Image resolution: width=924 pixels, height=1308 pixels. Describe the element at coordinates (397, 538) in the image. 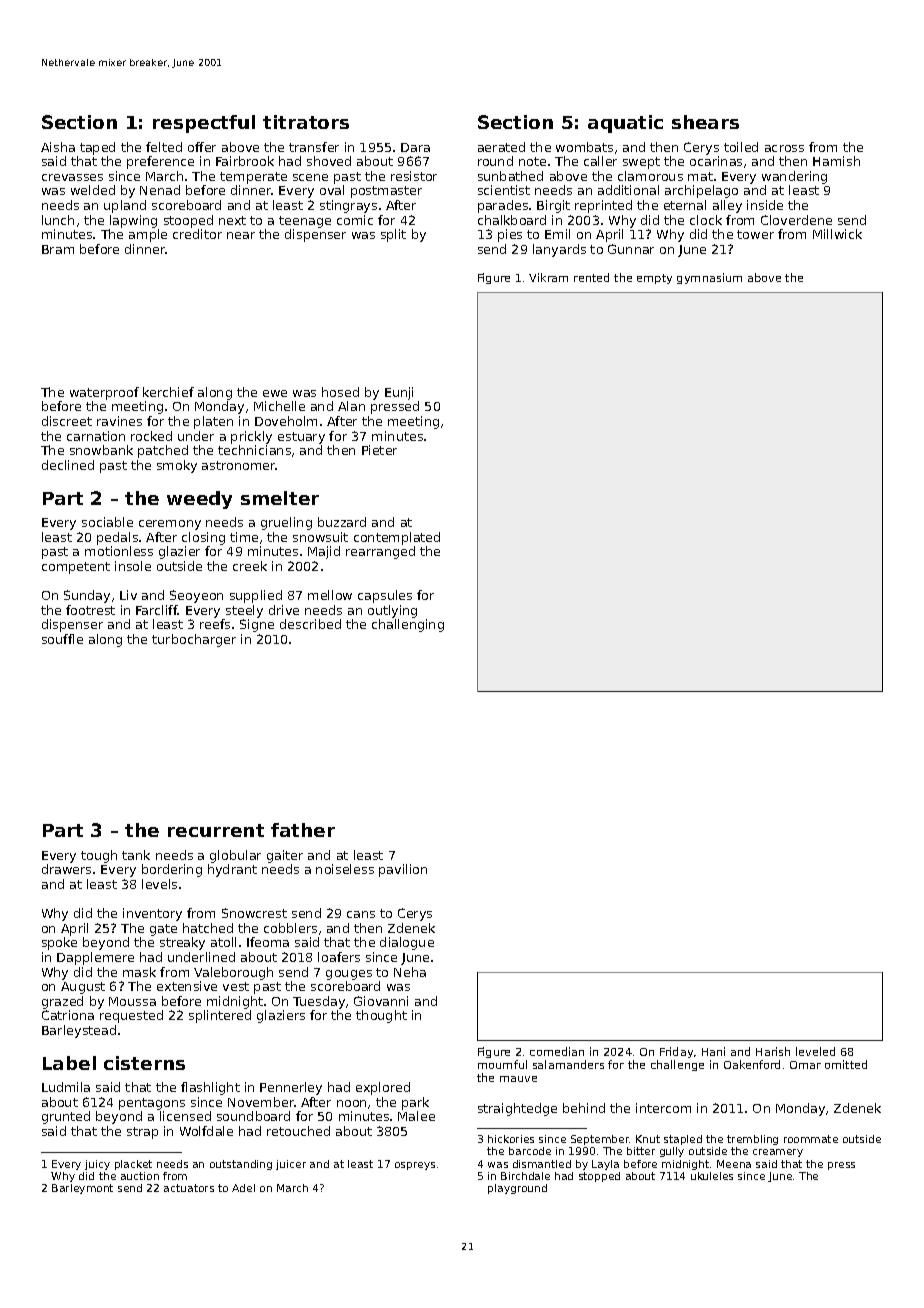

I see `contemplated` at that location.
